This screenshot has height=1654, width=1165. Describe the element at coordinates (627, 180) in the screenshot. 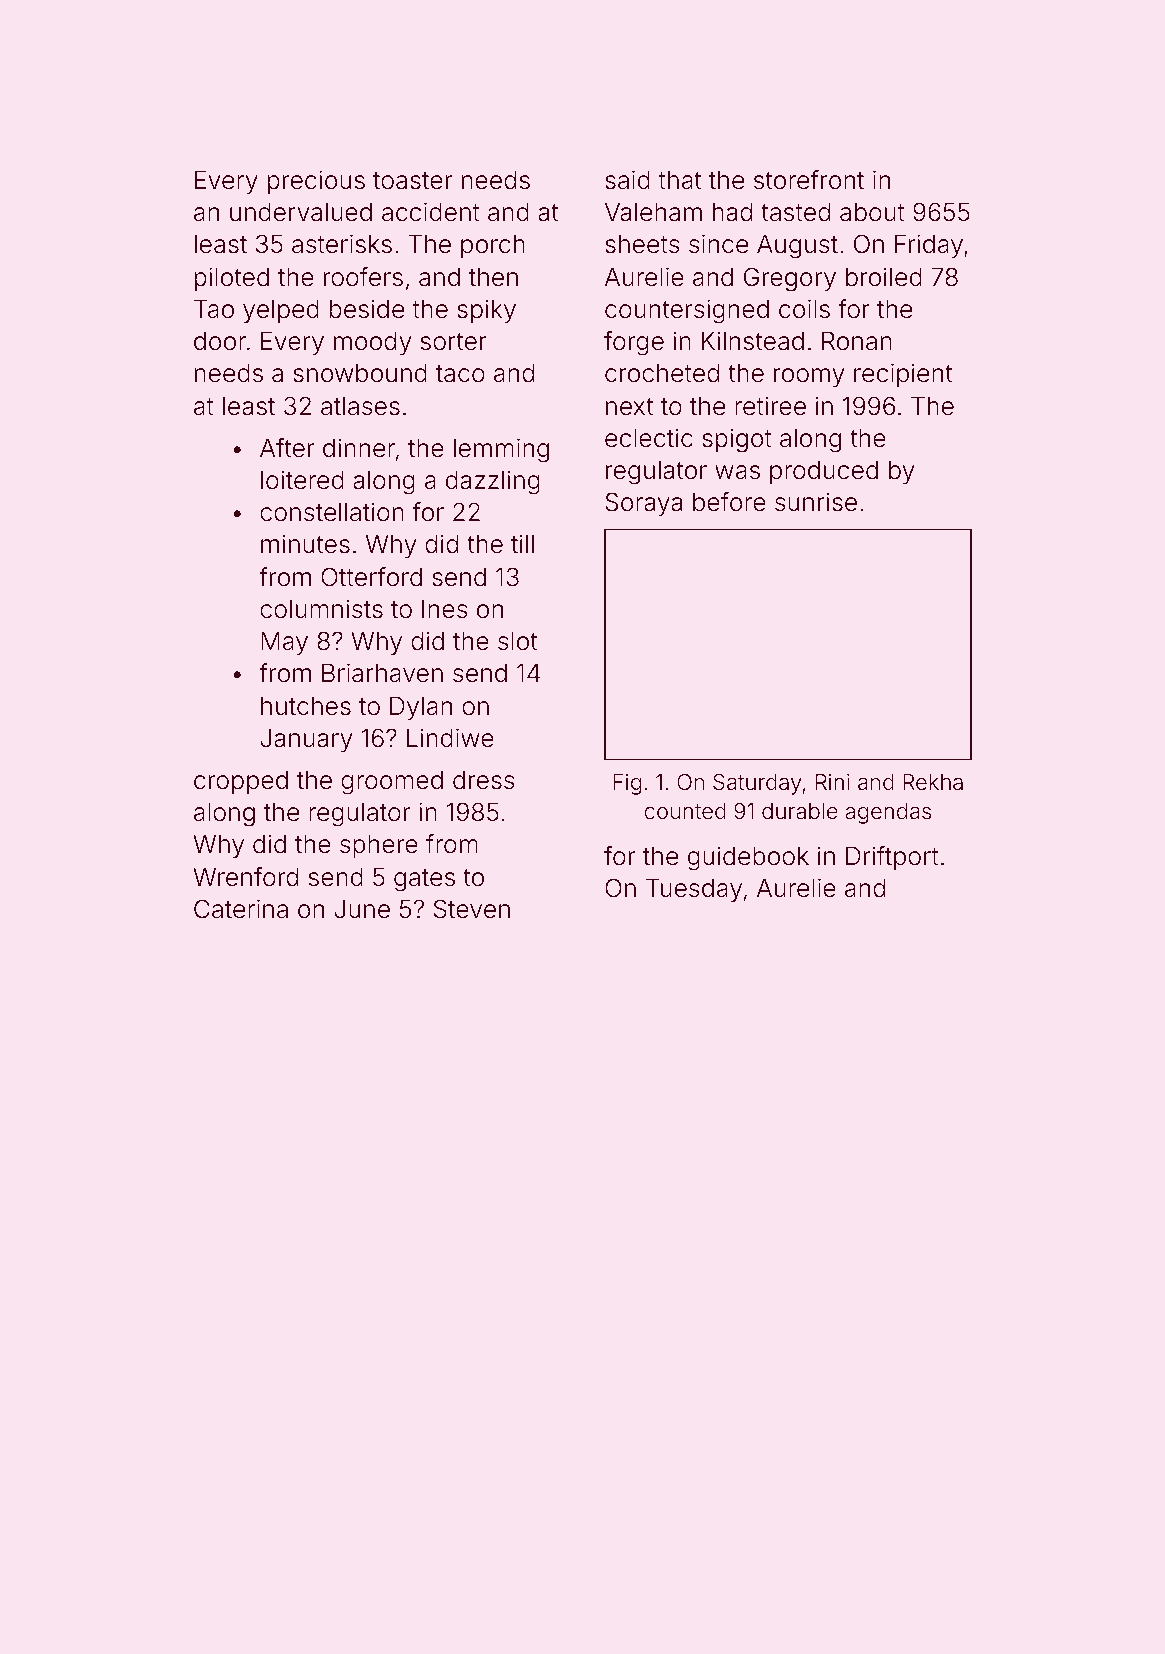

I see `said` at that location.
